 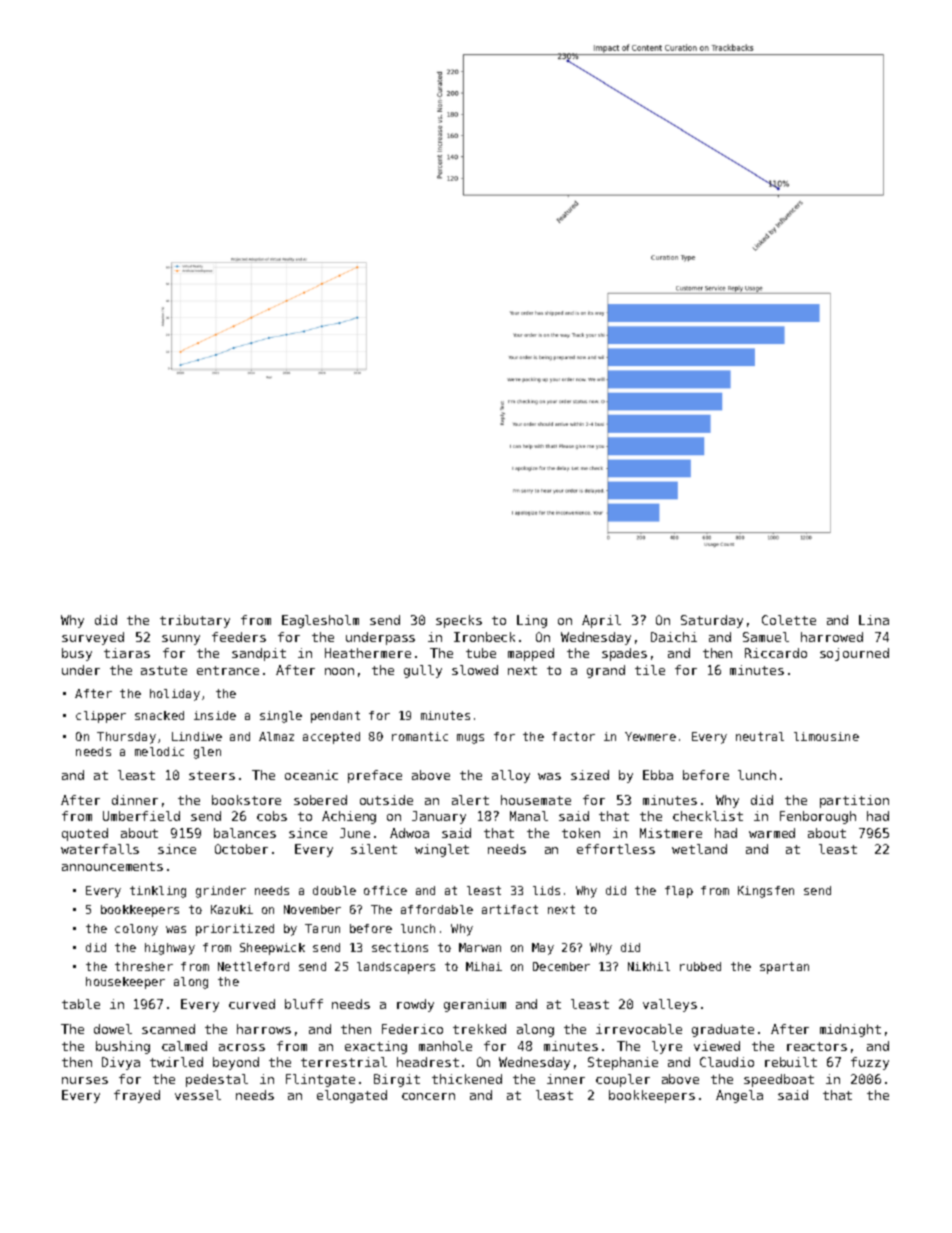 What do you see at coordinates (352, 1096) in the screenshot?
I see `elongated` at bounding box center [352, 1096].
